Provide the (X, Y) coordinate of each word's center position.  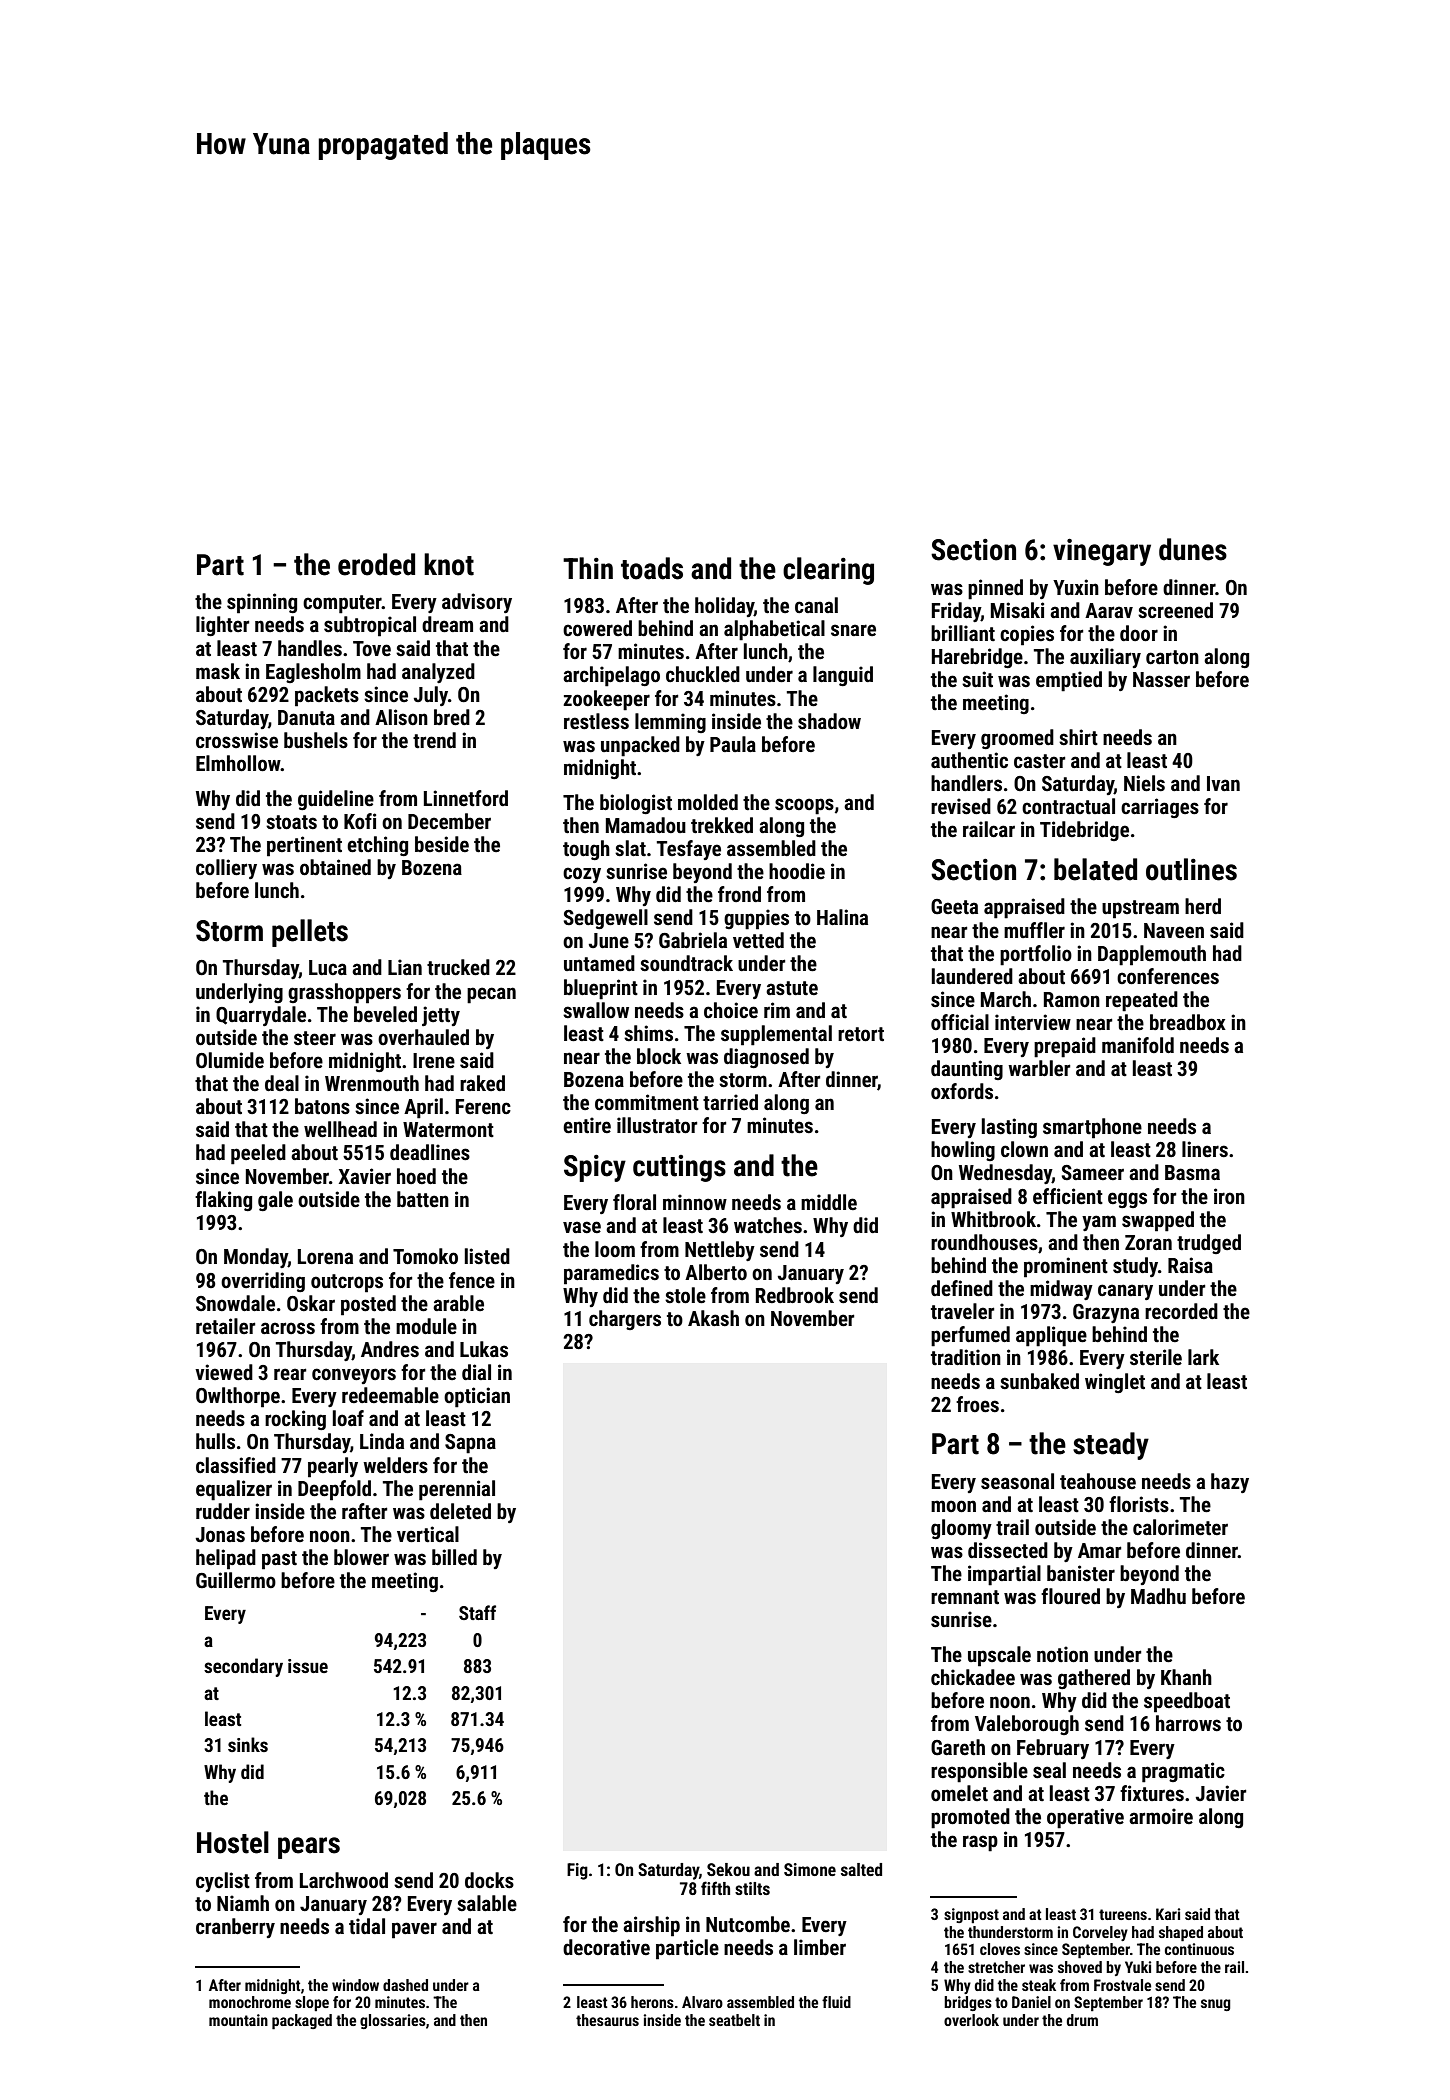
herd (1203, 906)
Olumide (230, 1060)
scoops (804, 806)
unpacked (640, 746)
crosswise (237, 740)
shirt (1078, 737)
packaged (302, 2021)
